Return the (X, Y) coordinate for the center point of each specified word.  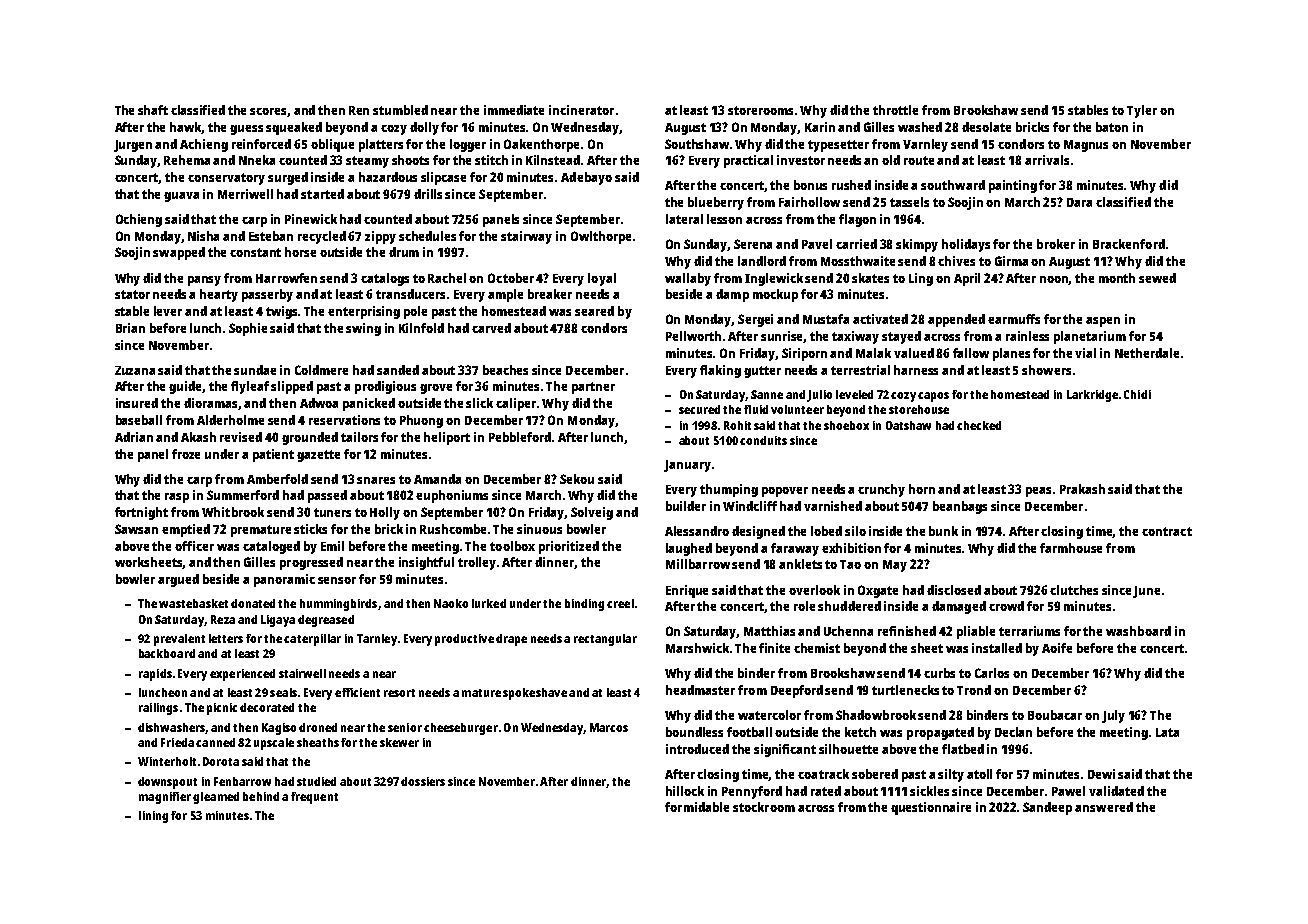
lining (153, 817)
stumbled (400, 110)
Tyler (1142, 111)
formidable (697, 807)
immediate (514, 110)
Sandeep (1047, 808)
